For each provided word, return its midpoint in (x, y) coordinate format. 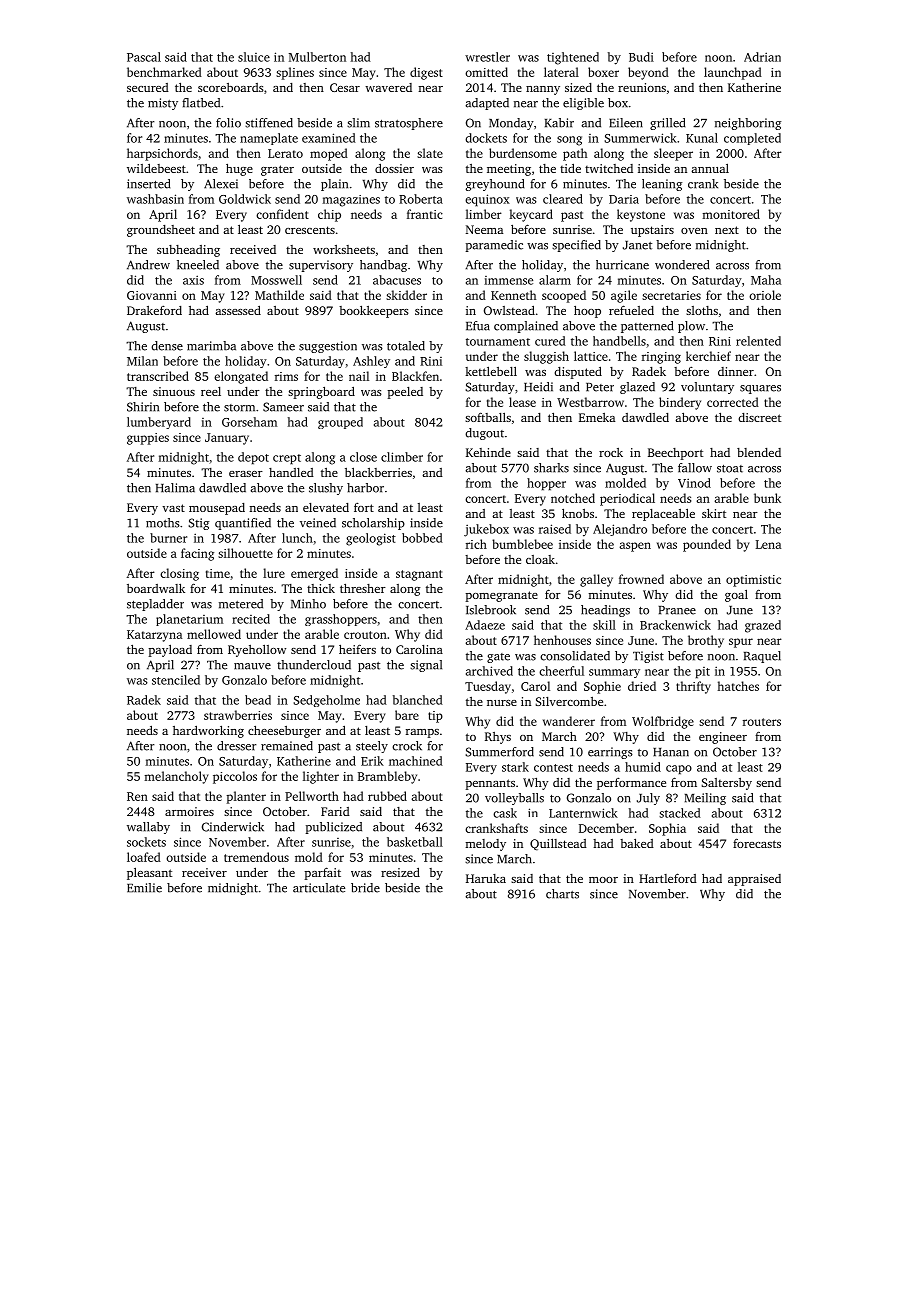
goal (736, 595)
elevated (326, 507)
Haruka (486, 878)
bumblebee (522, 544)
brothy (706, 641)
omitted (486, 72)
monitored (731, 214)
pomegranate (502, 596)
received (253, 249)
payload (170, 650)
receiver (204, 872)
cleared (563, 199)
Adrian (762, 57)
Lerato (285, 153)
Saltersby (726, 784)
